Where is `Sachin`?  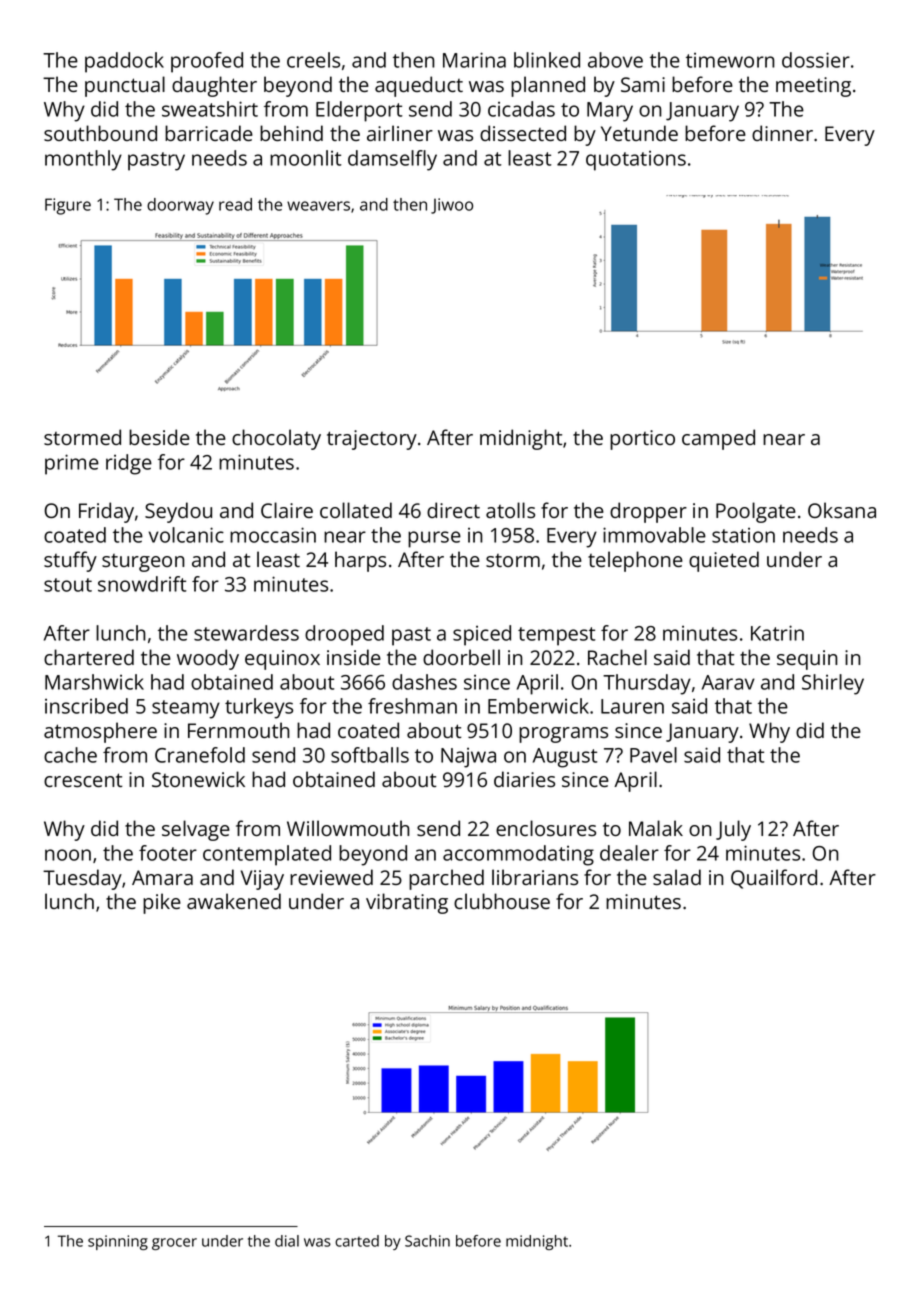
Sachin is located at coordinates (427, 1241).
